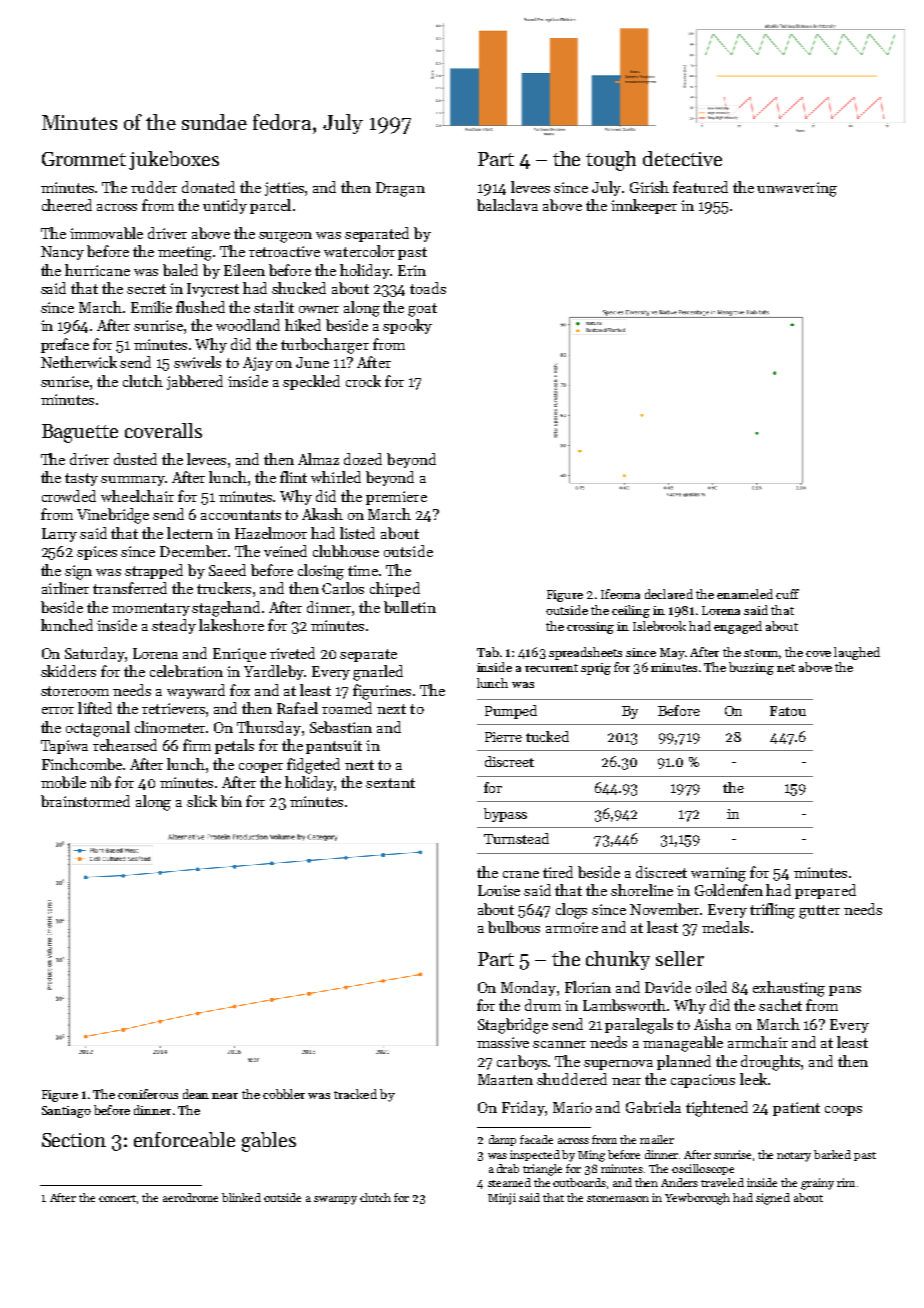 This screenshot has height=1308, width=924. What do you see at coordinates (154, 571) in the screenshot?
I see `strapped` at bounding box center [154, 571].
